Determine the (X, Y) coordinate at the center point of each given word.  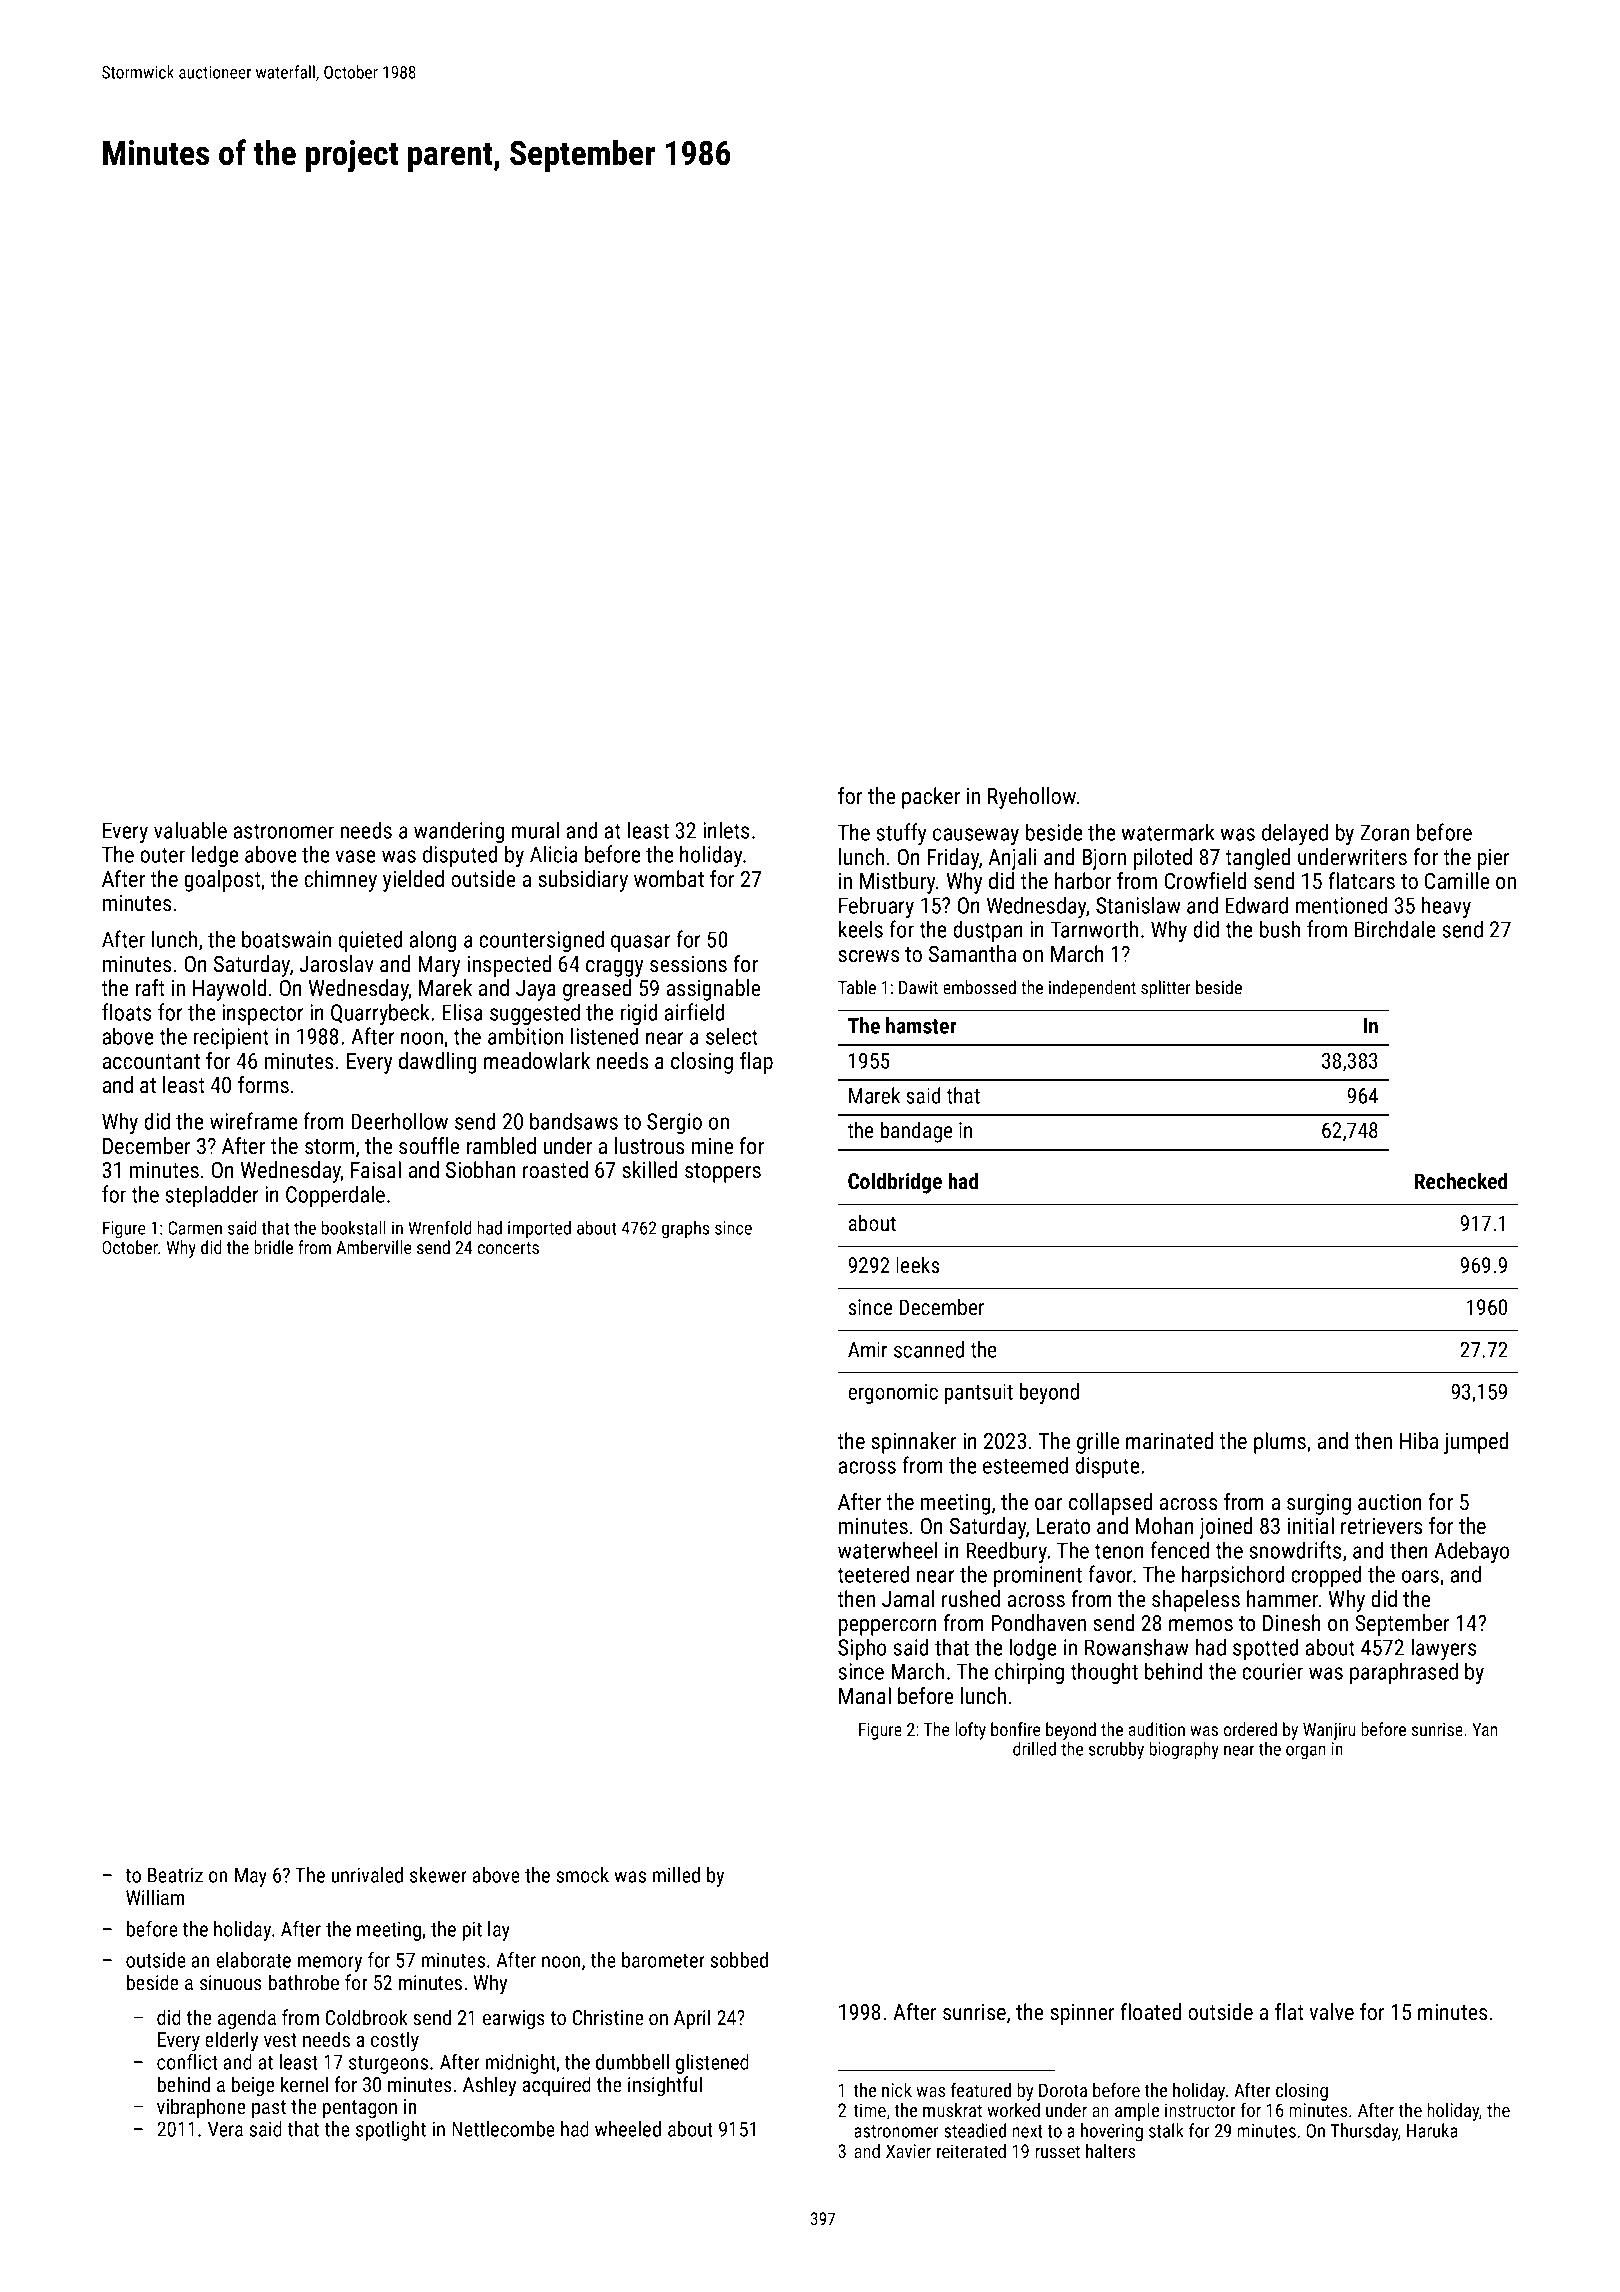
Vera (225, 2129)
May (251, 1877)
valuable (190, 830)
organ (1306, 1752)
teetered (873, 1574)
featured (981, 2089)
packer (931, 798)
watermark (1168, 832)
